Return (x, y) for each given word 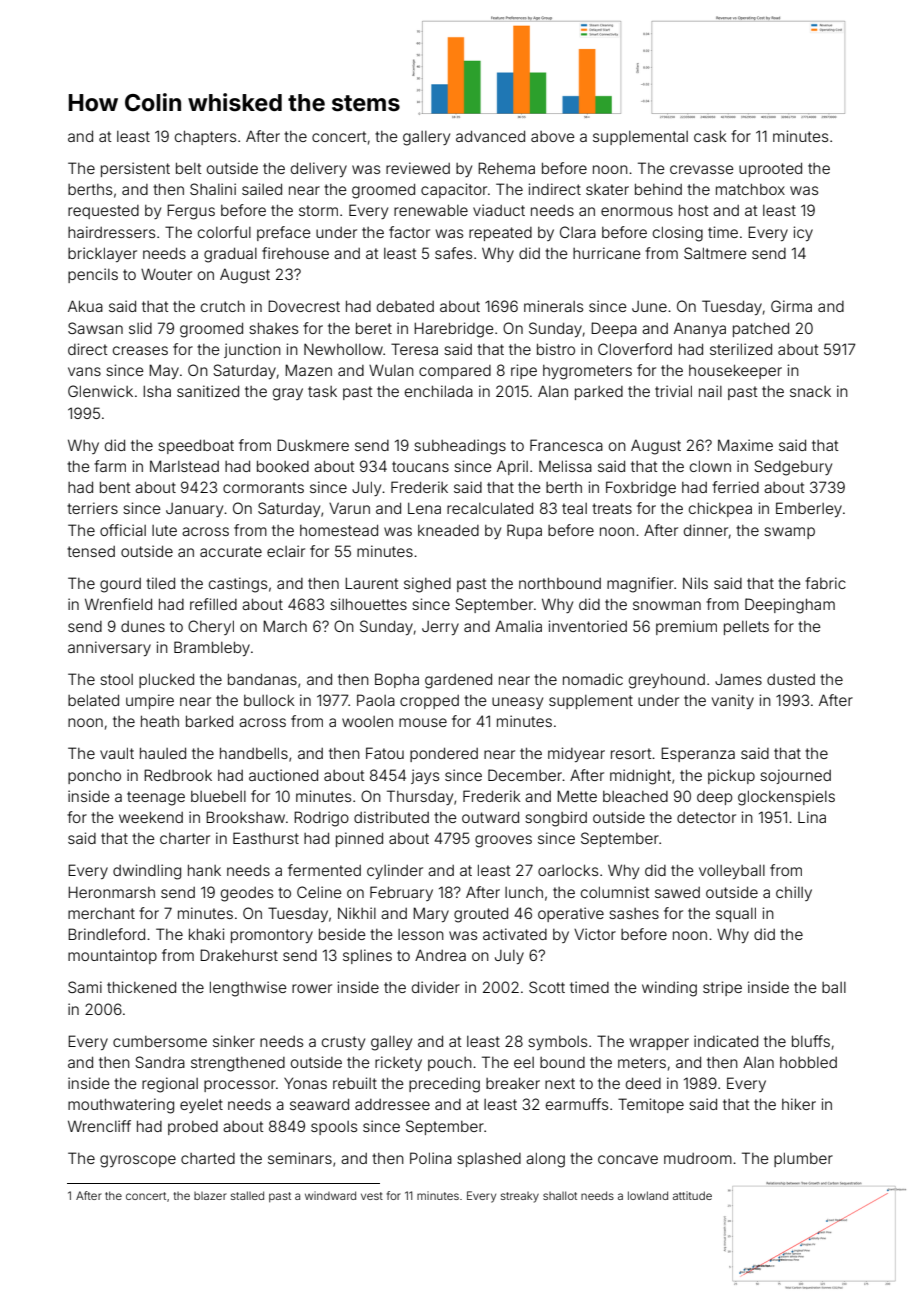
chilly (794, 893)
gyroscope (138, 1161)
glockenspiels (786, 798)
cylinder (395, 871)
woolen (367, 721)
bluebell (218, 796)
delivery (319, 169)
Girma (791, 306)
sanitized (208, 391)
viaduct (499, 210)
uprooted (770, 169)
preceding (444, 1085)
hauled (163, 753)
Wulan (391, 370)
